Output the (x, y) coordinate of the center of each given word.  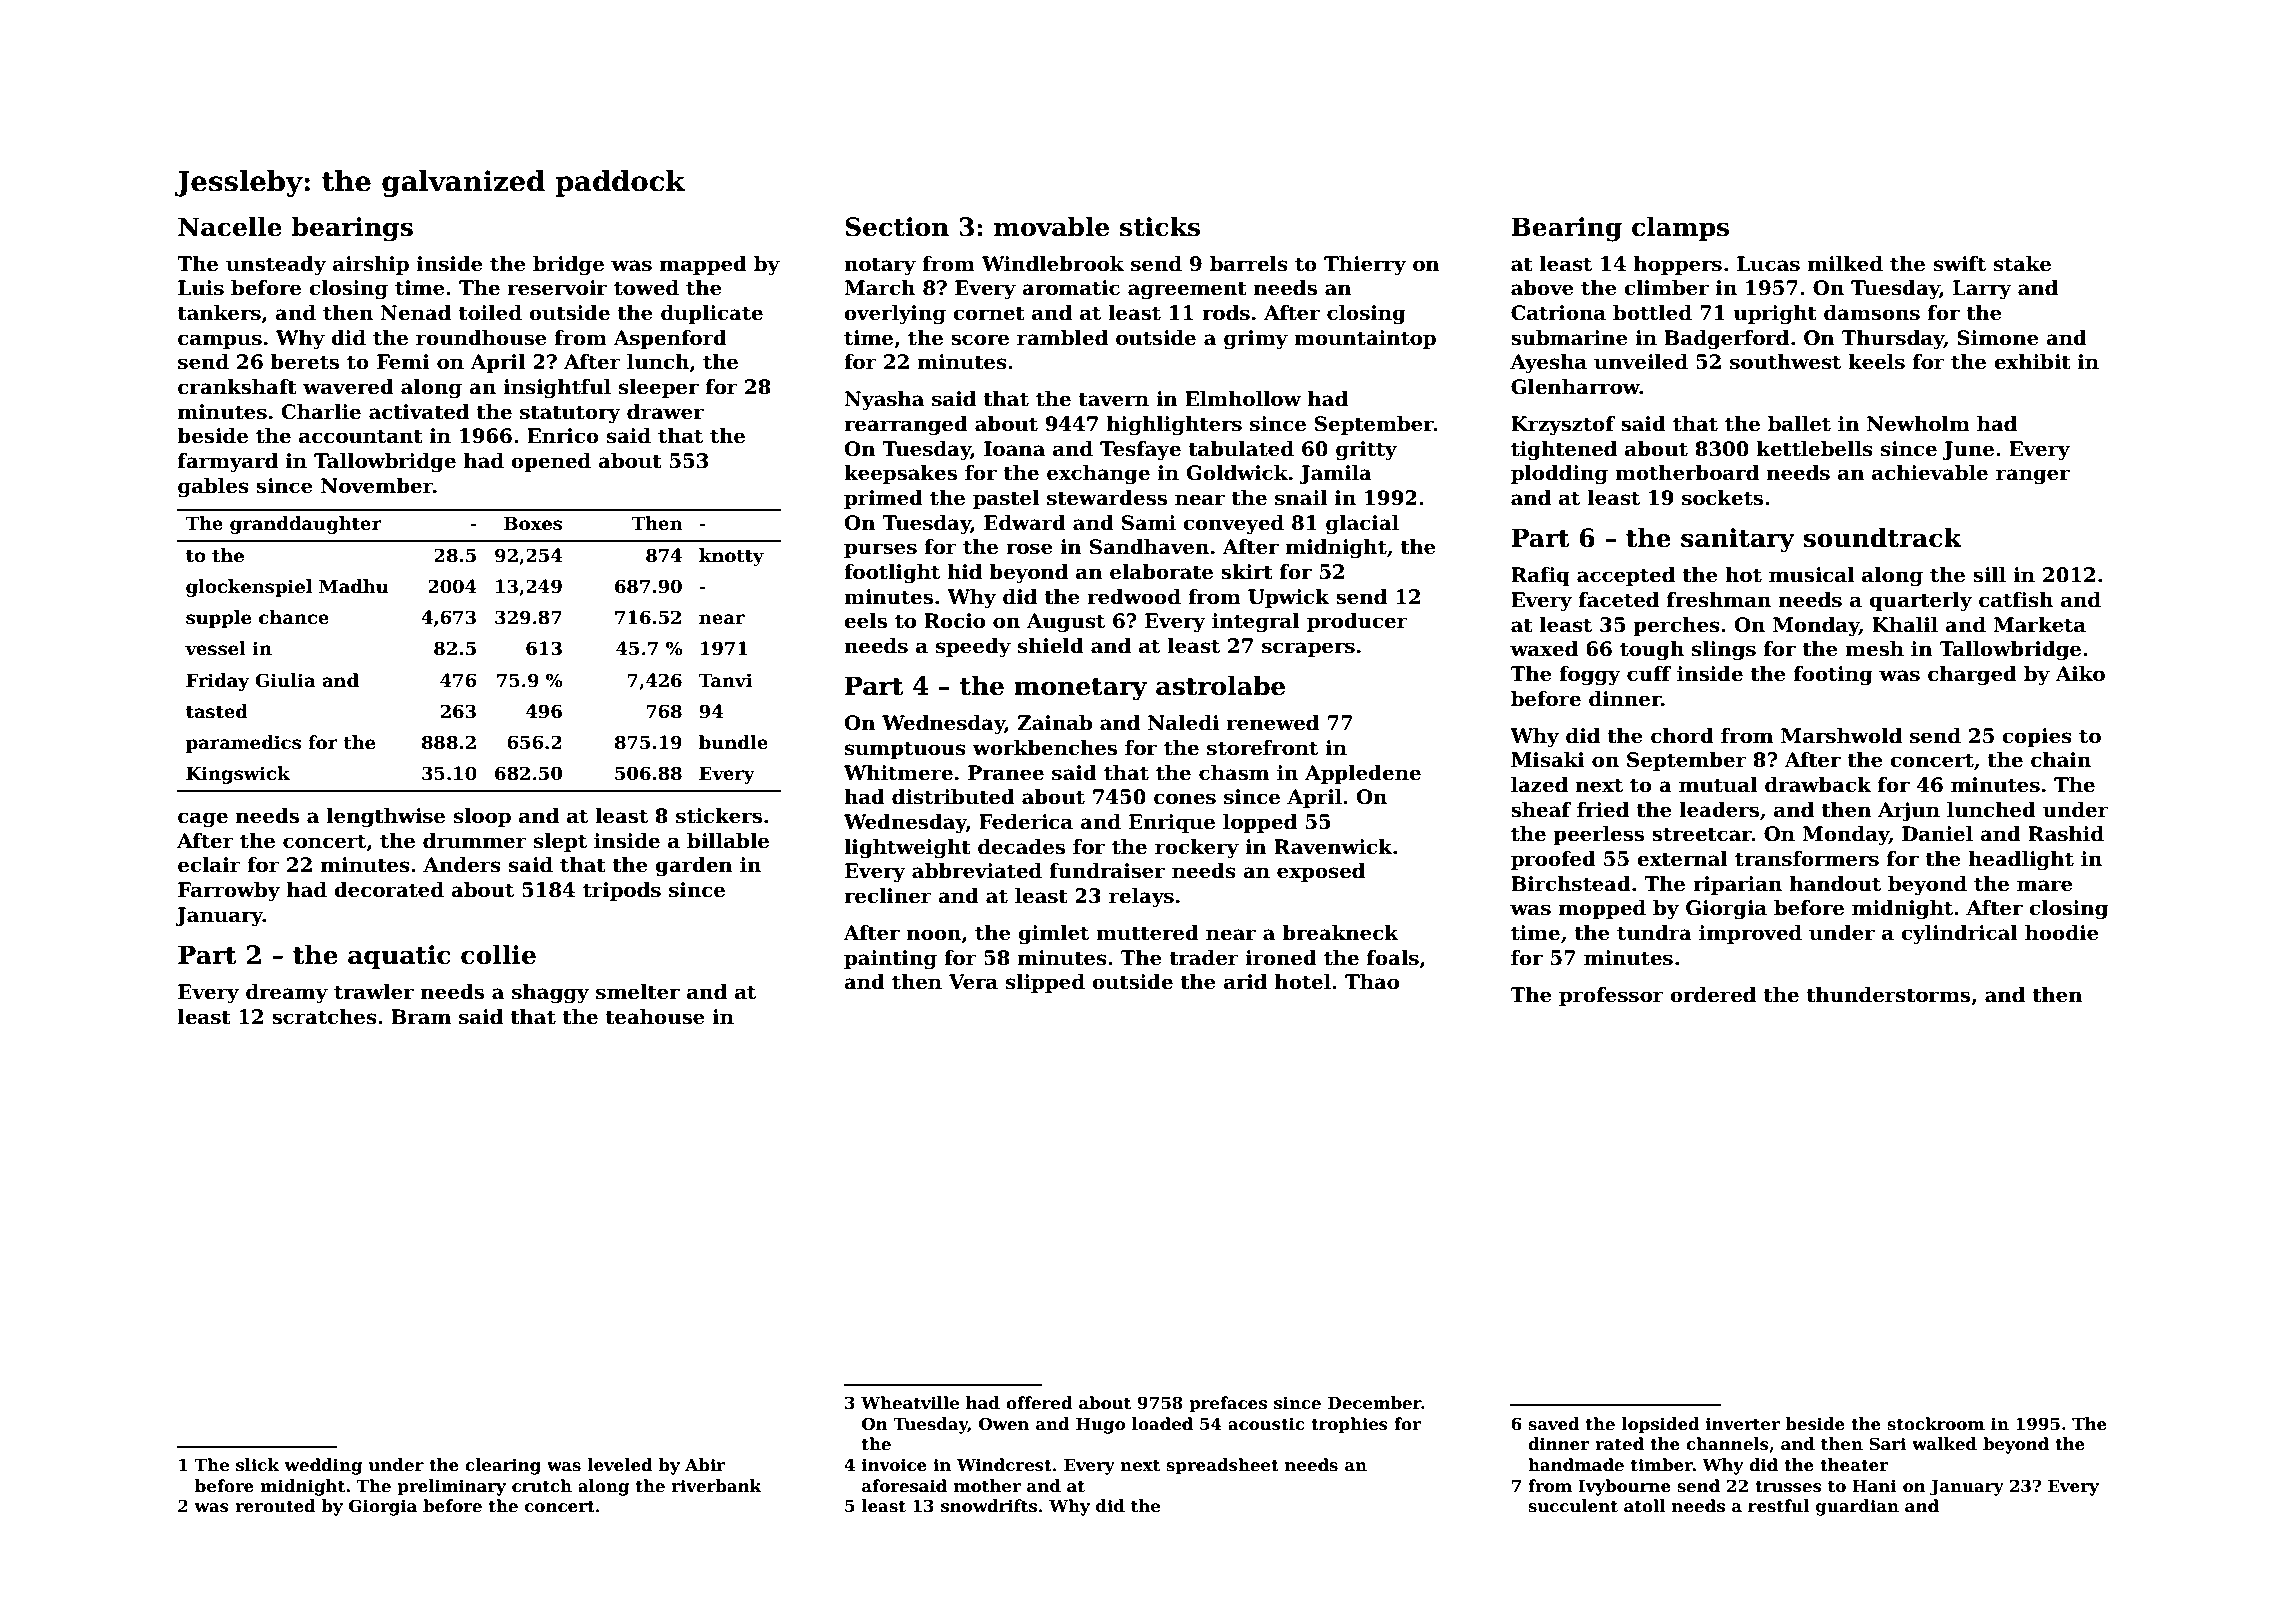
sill (1989, 575)
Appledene (1363, 774)
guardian (1857, 1507)
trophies (1349, 1425)
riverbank (717, 1486)
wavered (348, 387)
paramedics (243, 744)
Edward (1025, 523)
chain (2061, 760)
